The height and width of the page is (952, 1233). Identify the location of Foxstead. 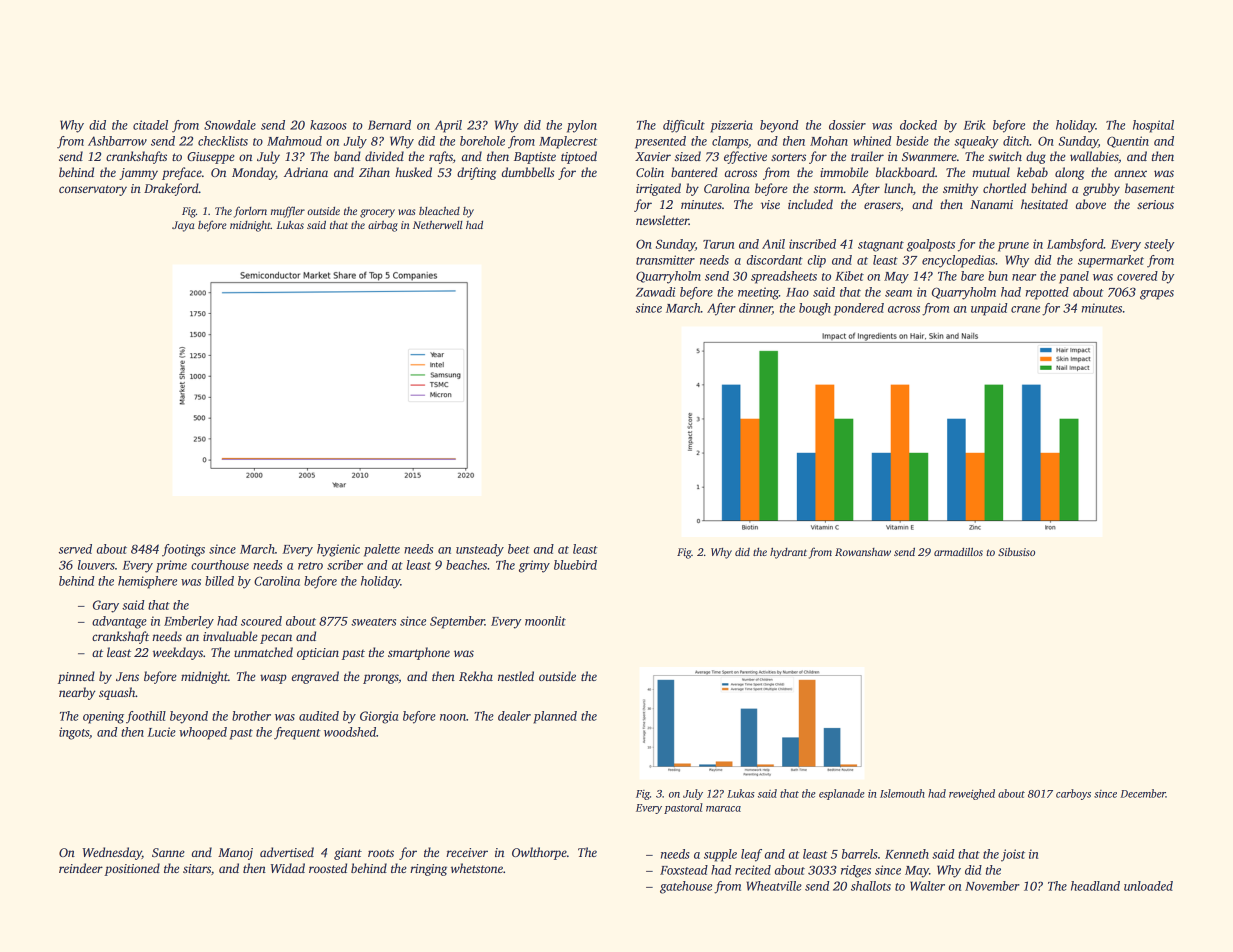
(684, 870).
